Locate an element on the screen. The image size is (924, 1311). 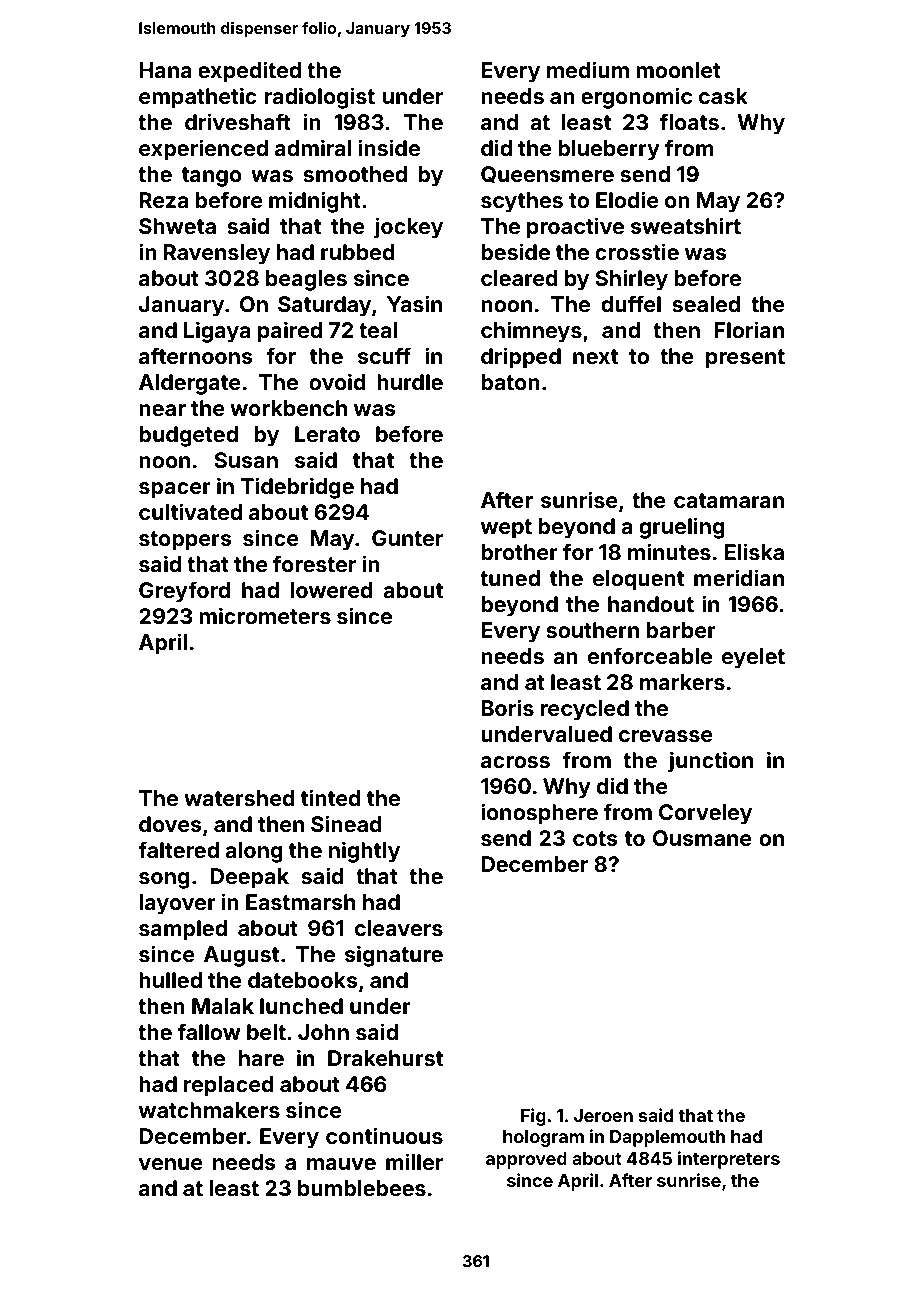
medium is located at coordinates (588, 69).
